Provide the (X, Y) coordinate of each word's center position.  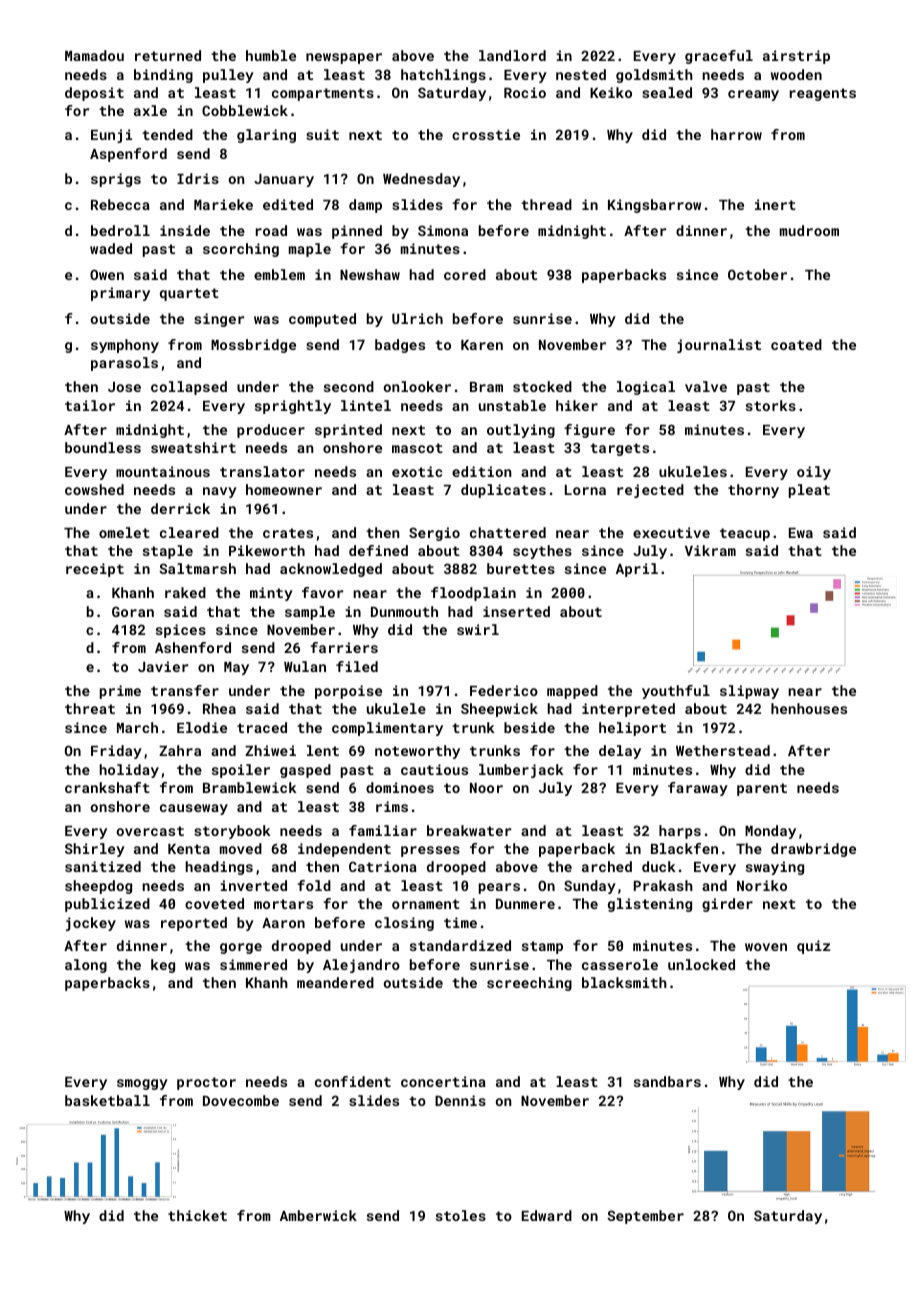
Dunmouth (404, 611)
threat (90, 708)
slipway (749, 692)
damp (365, 206)
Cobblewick (245, 110)
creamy (753, 95)
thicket (197, 1215)
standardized (460, 945)
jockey (91, 924)
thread (546, 204)
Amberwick (318, 1215)
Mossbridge (253, 346)
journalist (719, 346)
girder (727, 905)
